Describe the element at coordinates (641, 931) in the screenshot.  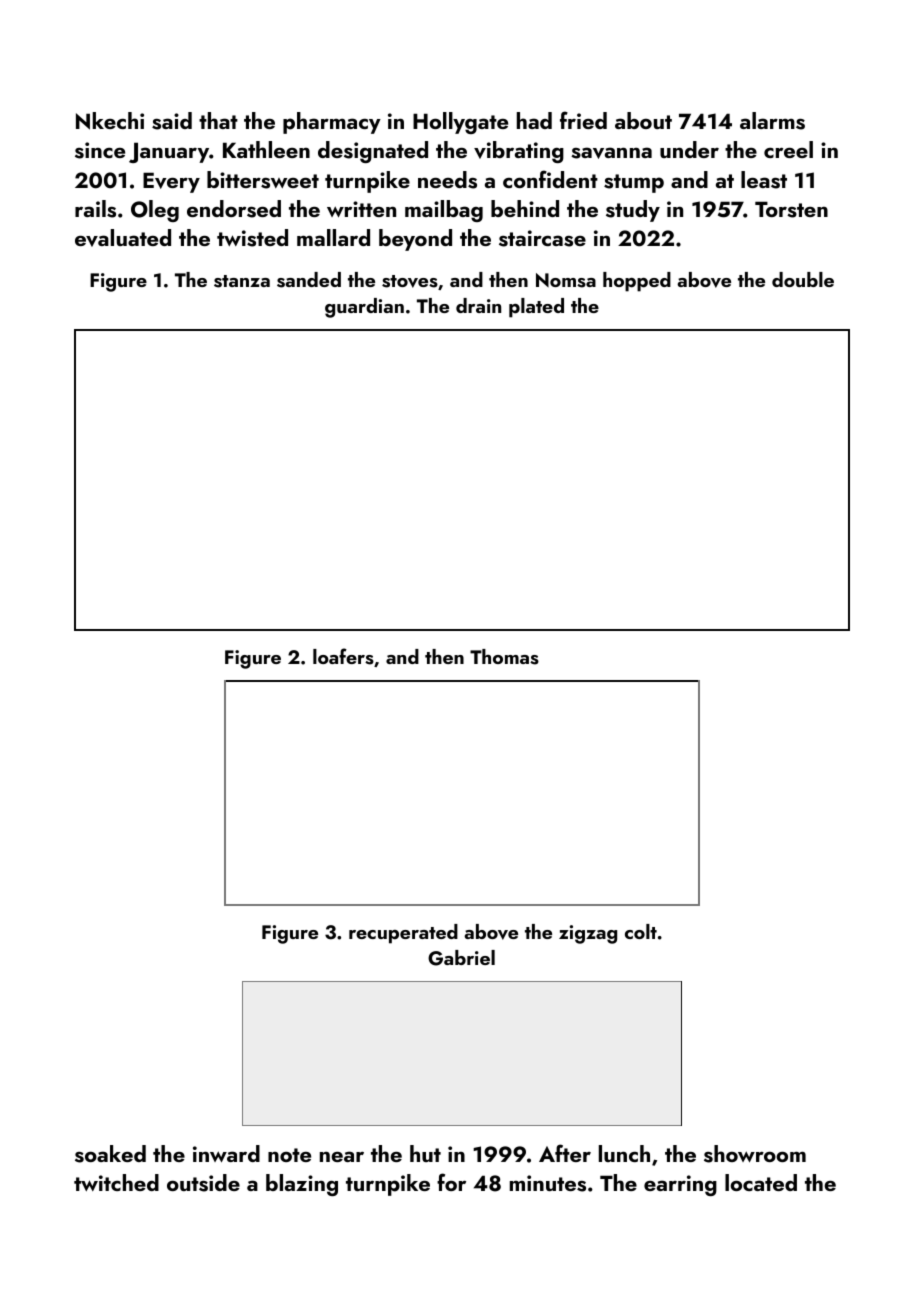
I see `colt` at that location.
